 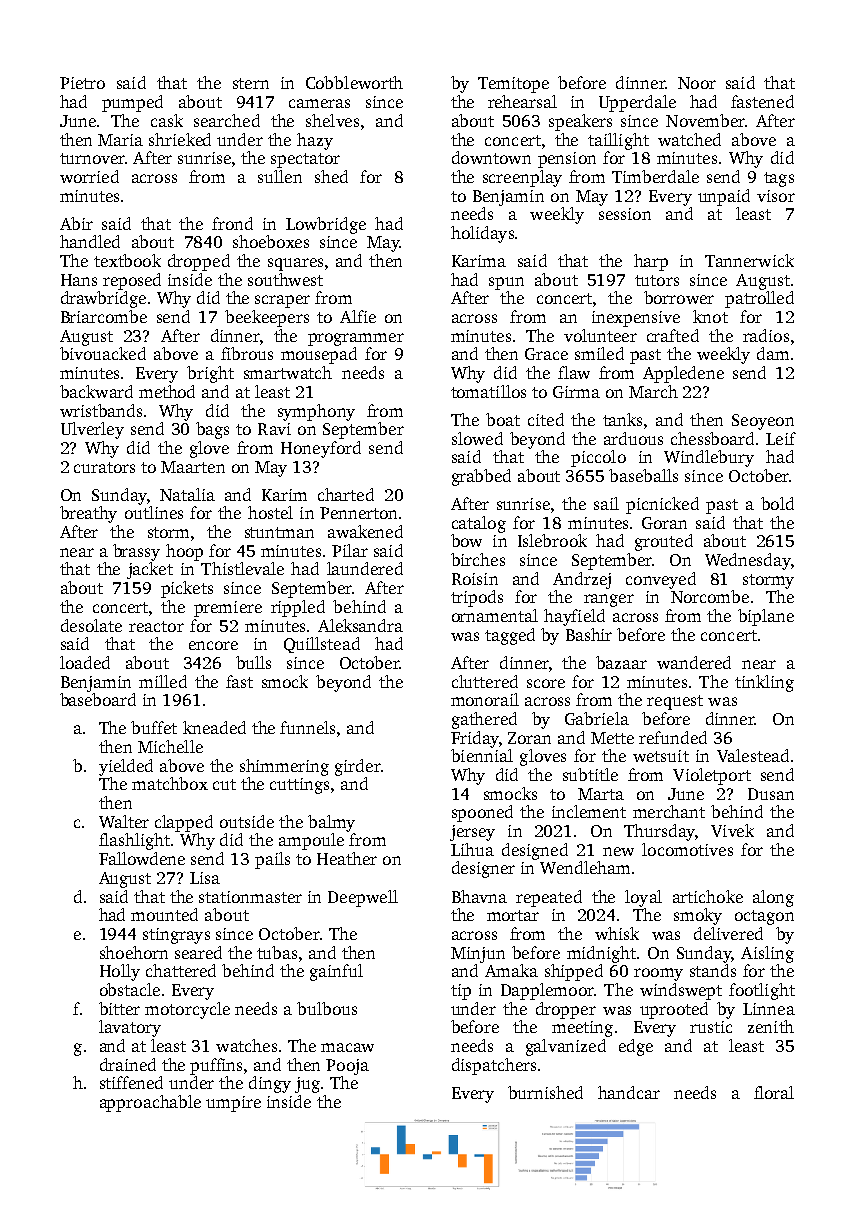 What do you see at coordinates (128, 1064) in the screenshot?
I see `drained` at bounding box center [128, 1064].
